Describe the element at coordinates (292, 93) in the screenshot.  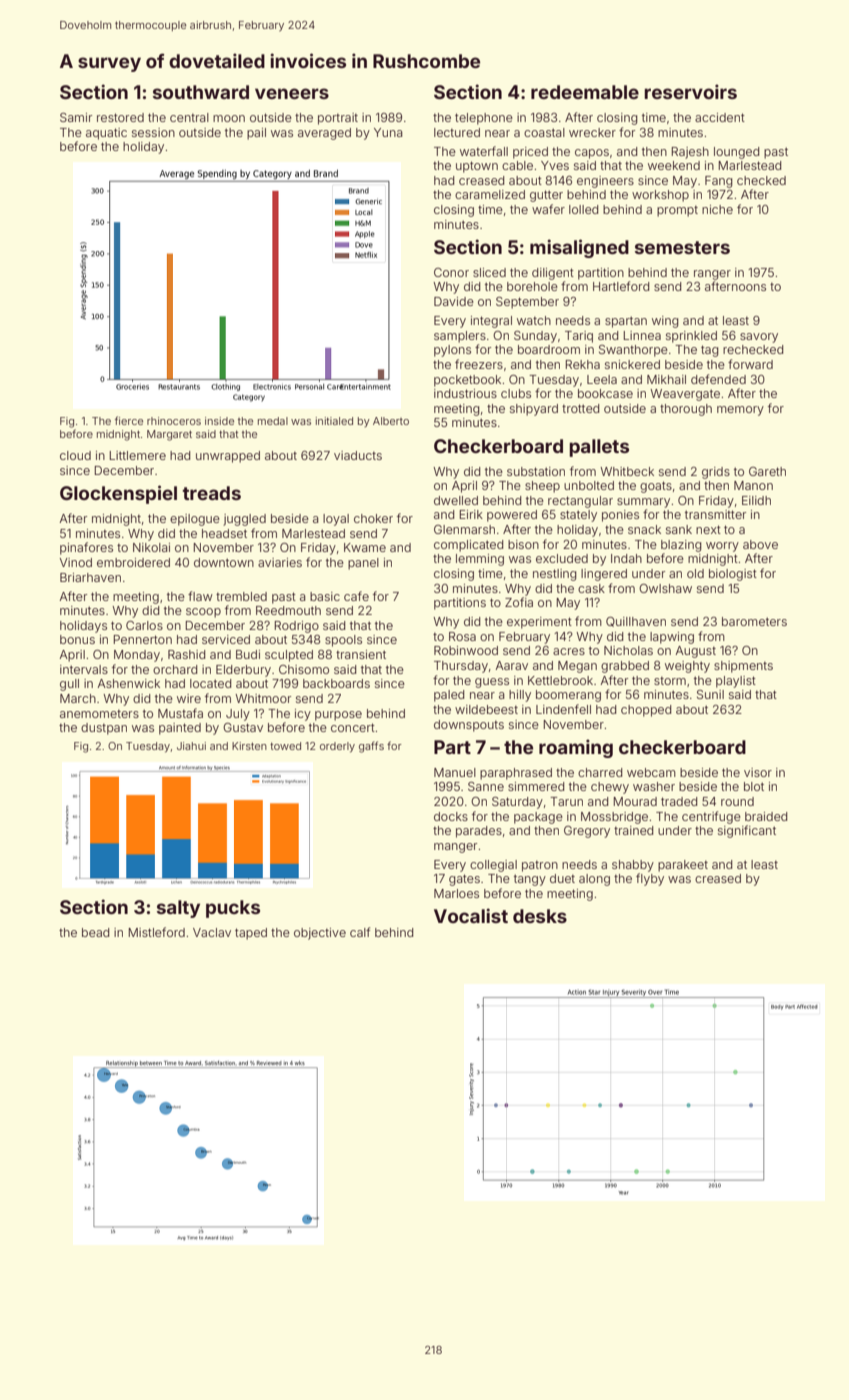
I see `veneers` at that location.
